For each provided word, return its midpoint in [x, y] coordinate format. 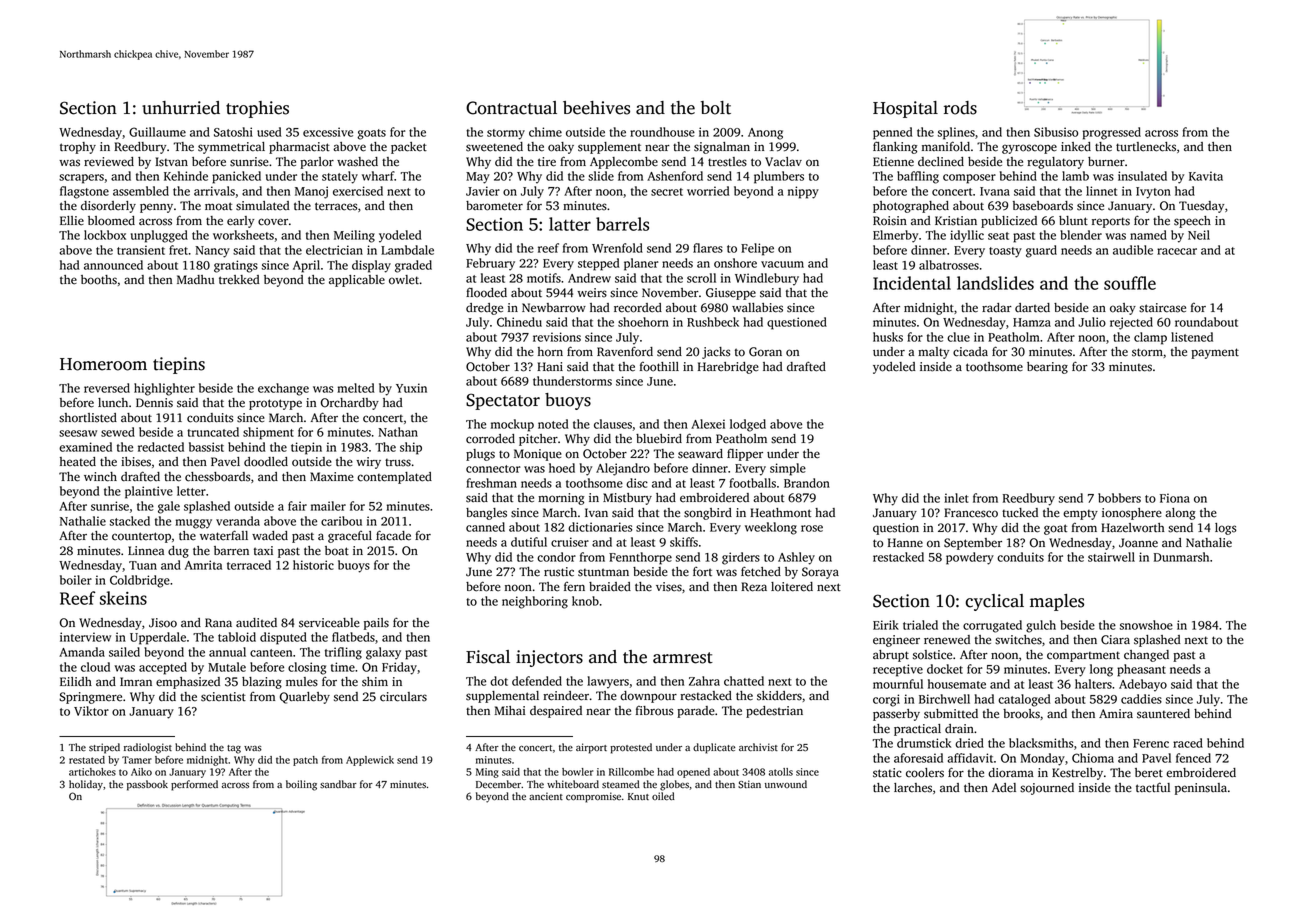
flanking [895, 147]
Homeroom [103, 364]
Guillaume [157, 132]
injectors [549, 658]
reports [1111, 222]
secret [667, 192]
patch [305, 761]
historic [313, 565]
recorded [638, 308]
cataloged [1024, 700]
